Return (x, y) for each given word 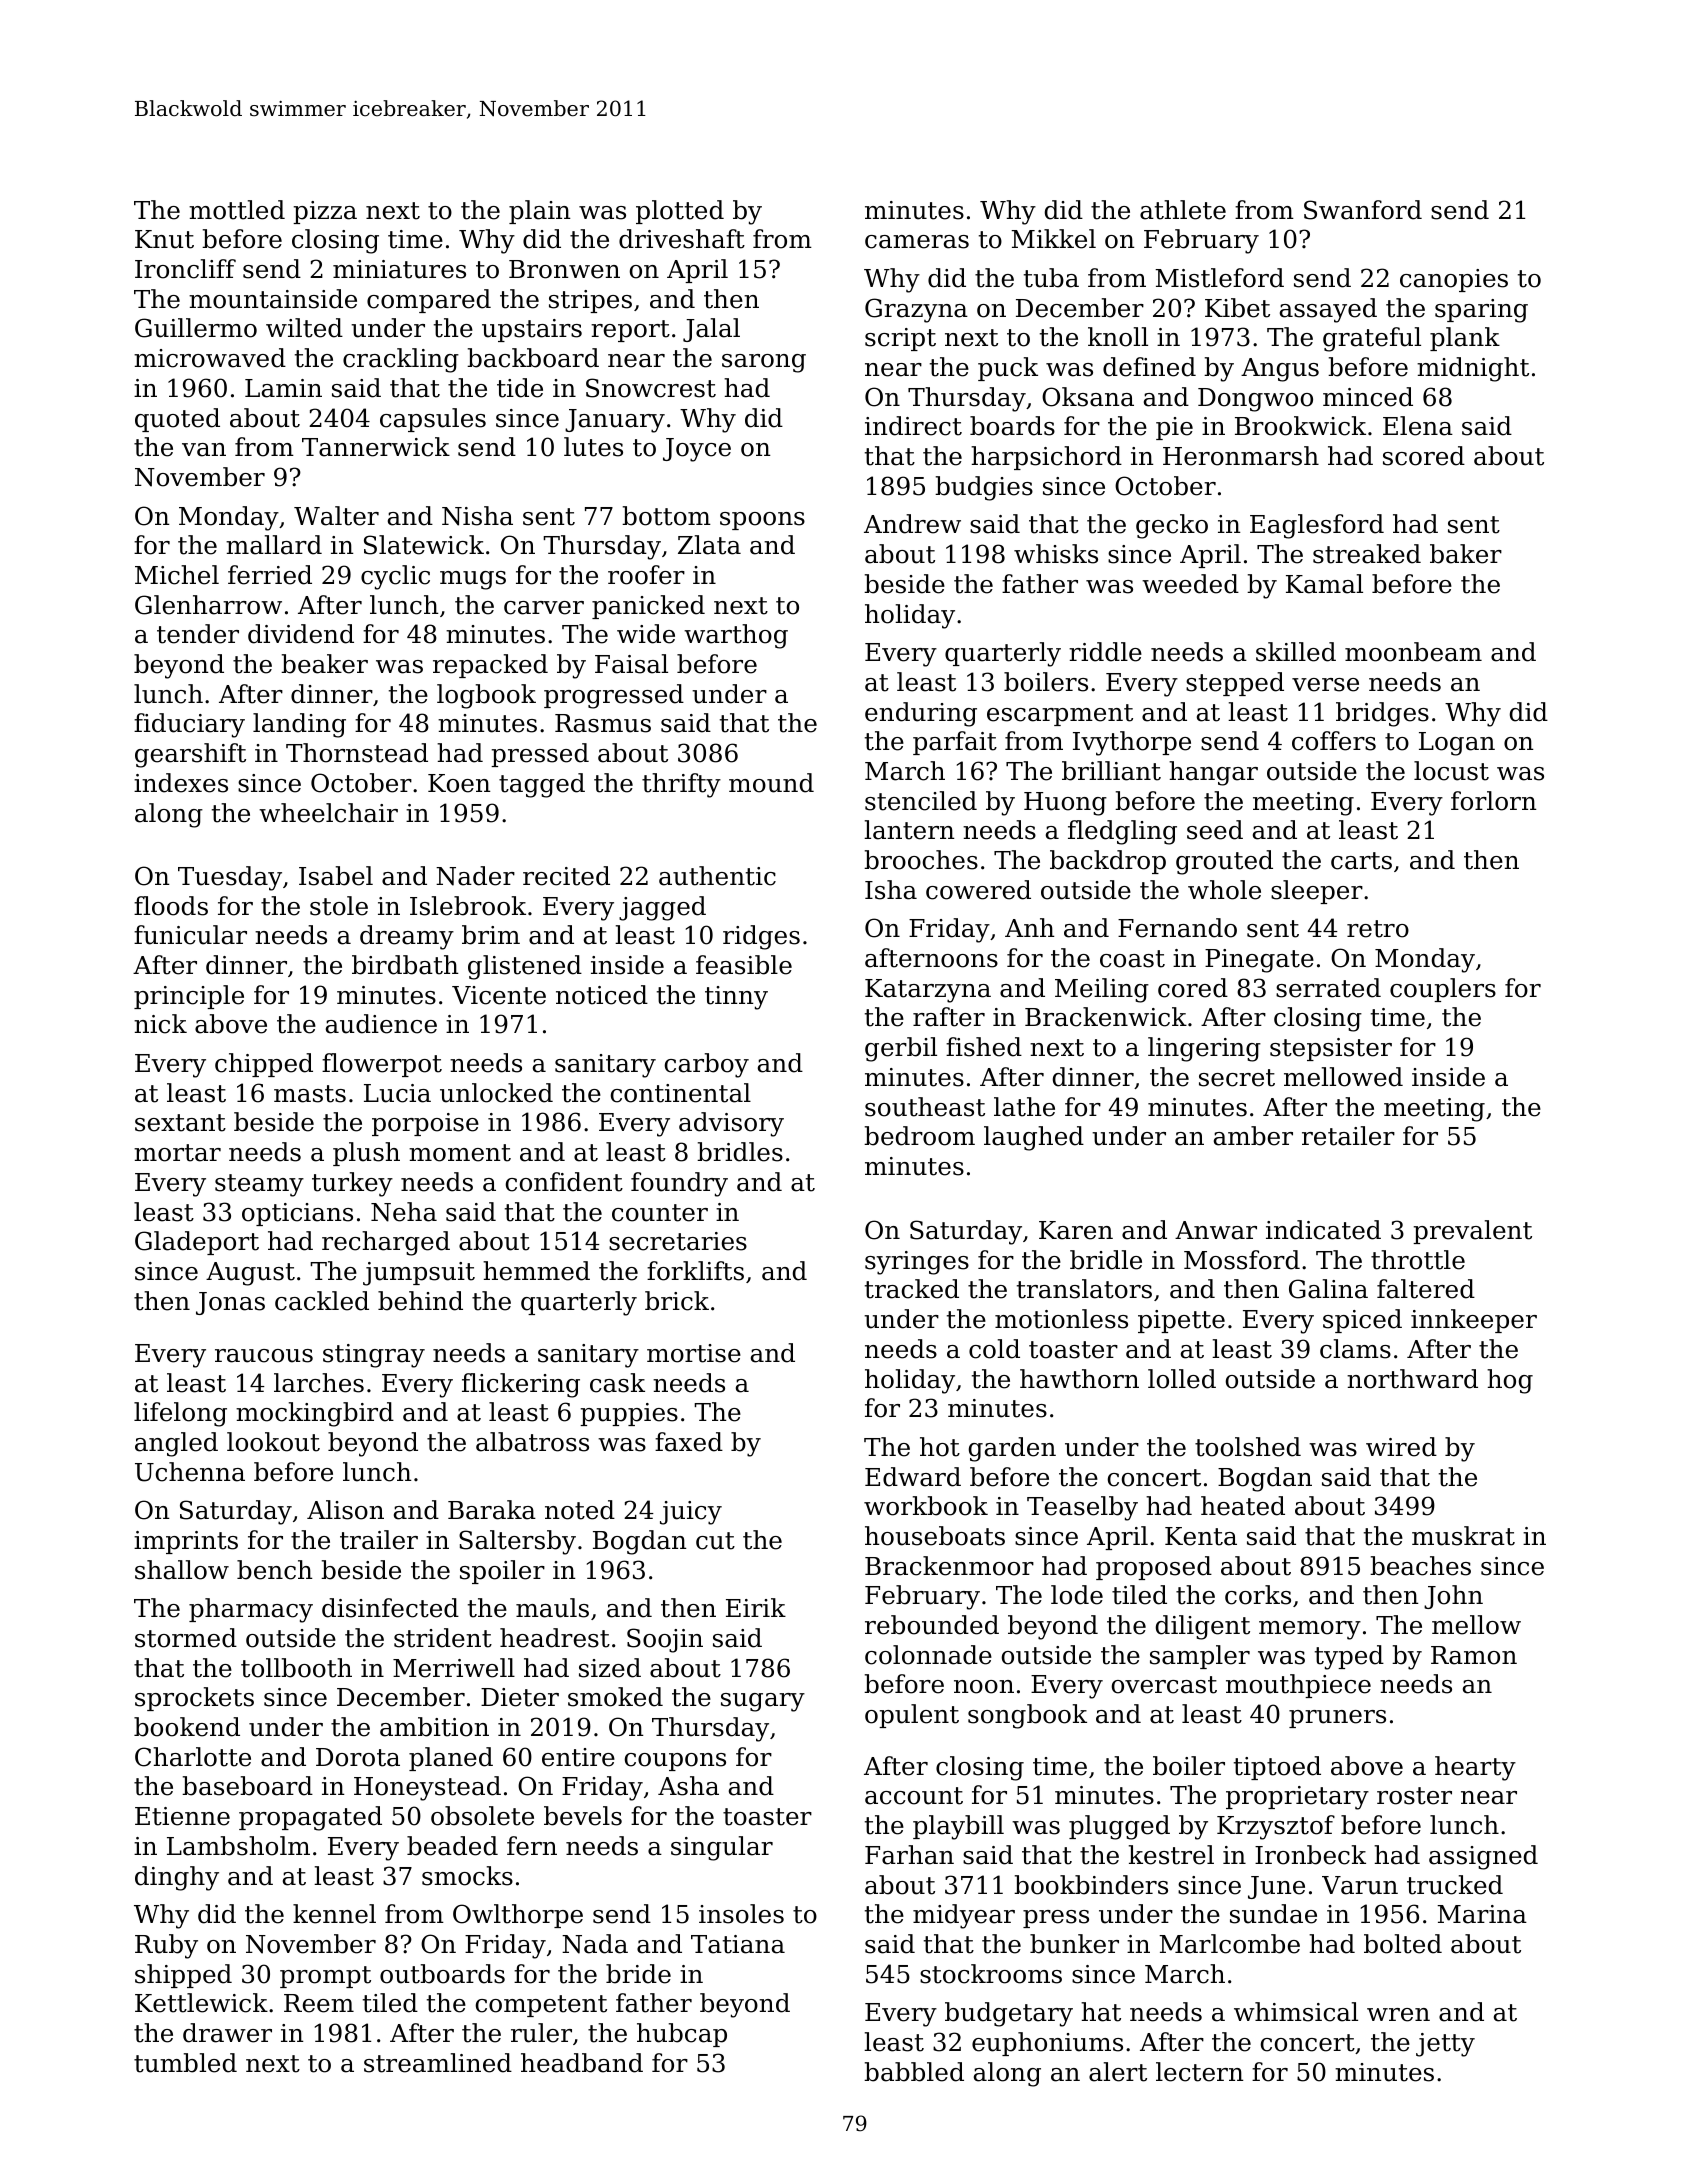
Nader (475, 876)
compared (429, 301)
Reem (319, 2003)
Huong (1065, 804)
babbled (914, 2072)
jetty (1445, 2045)
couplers (1443, 990)
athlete (1183, 210)
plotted (680, 212)
